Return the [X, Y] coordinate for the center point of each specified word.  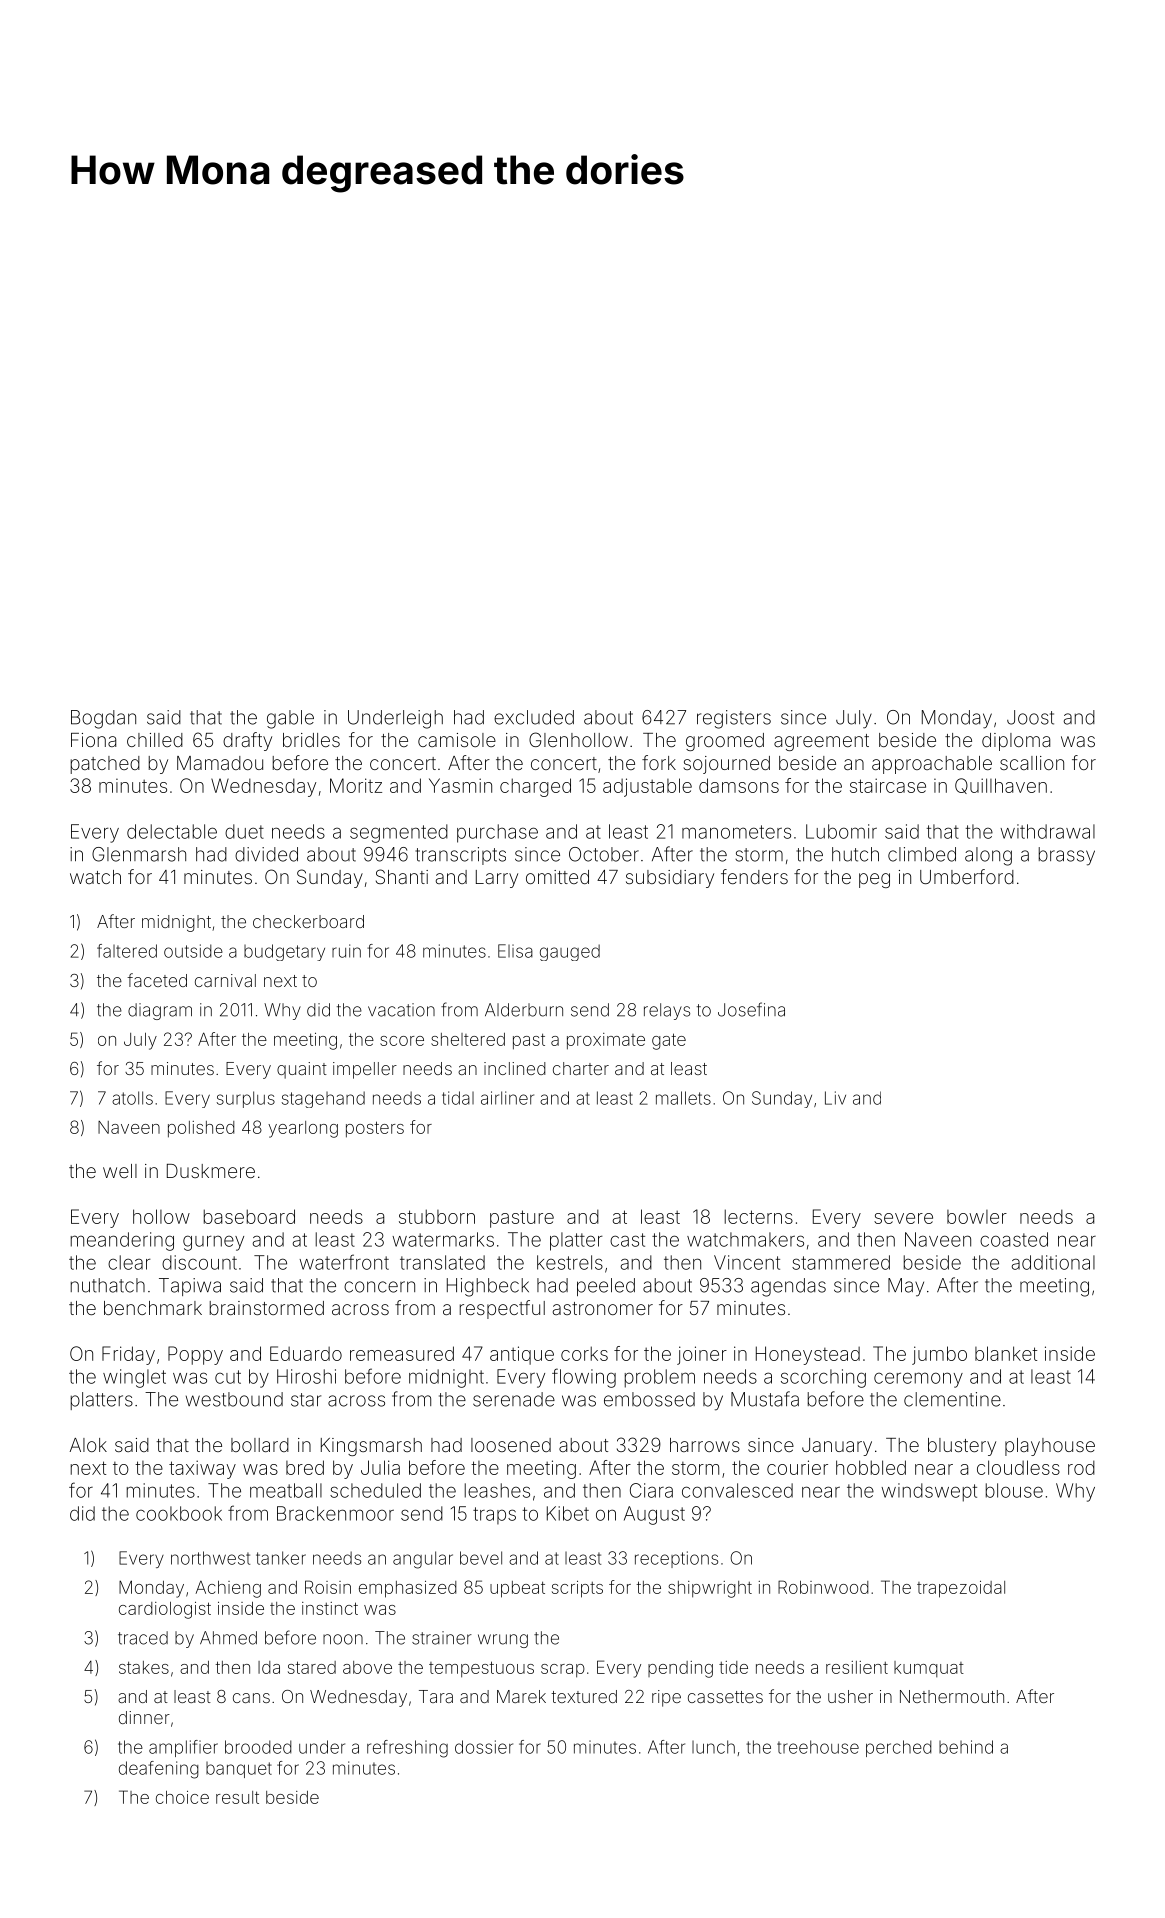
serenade [514, 1399]
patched [105, 765]
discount [199, 1262]
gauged [570, 952]
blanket [1006, 1353]
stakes [144, 1667]
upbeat [517, 1589]
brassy [1067, 856]
